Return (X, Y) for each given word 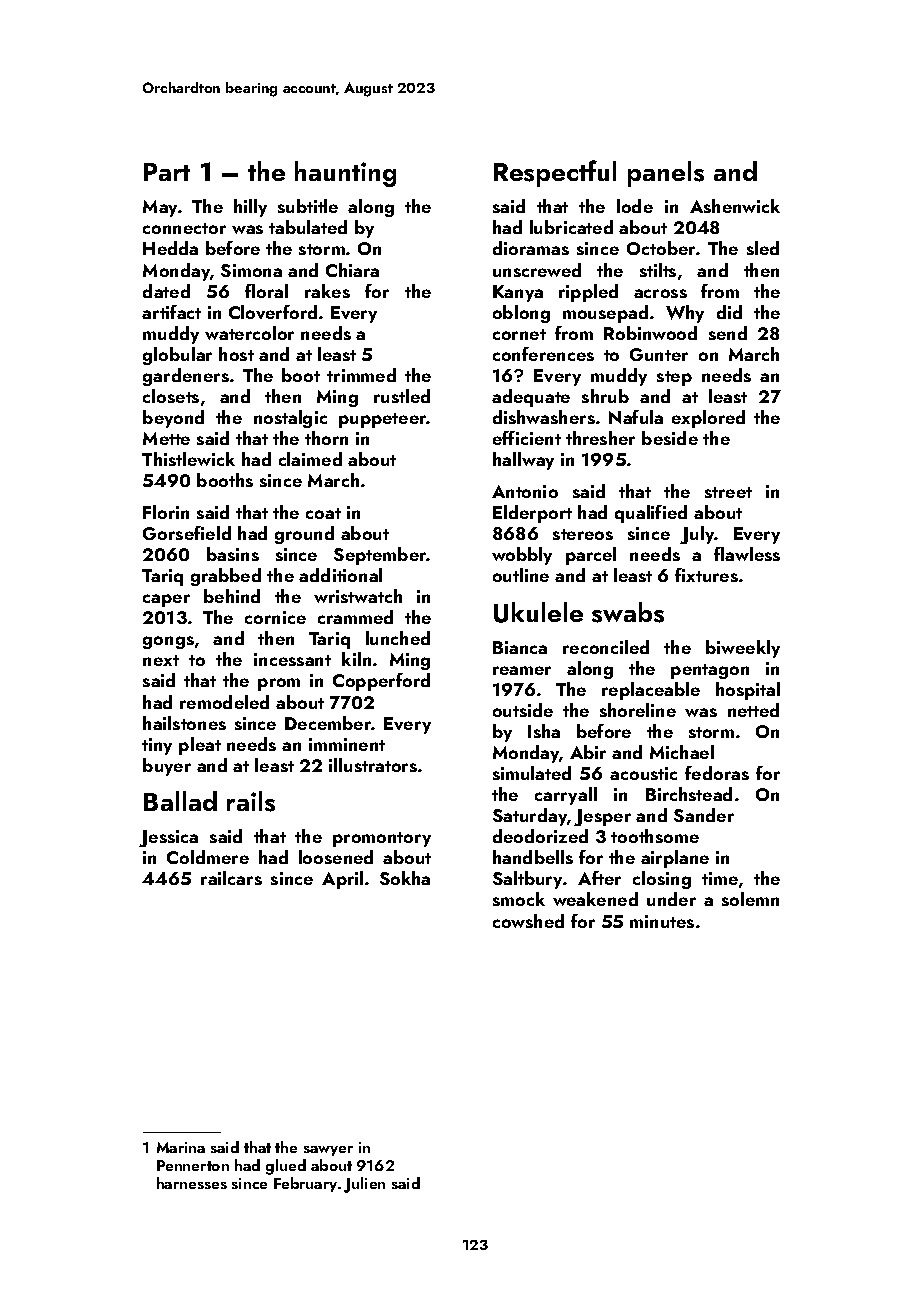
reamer (522, 670)
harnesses (192, 1183)
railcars (231, 878)
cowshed (528, 921)
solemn (750, 899)
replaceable (651, 691)
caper (166, 600)
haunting (345, 174)
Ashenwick (735, 206)
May (160, 208)
